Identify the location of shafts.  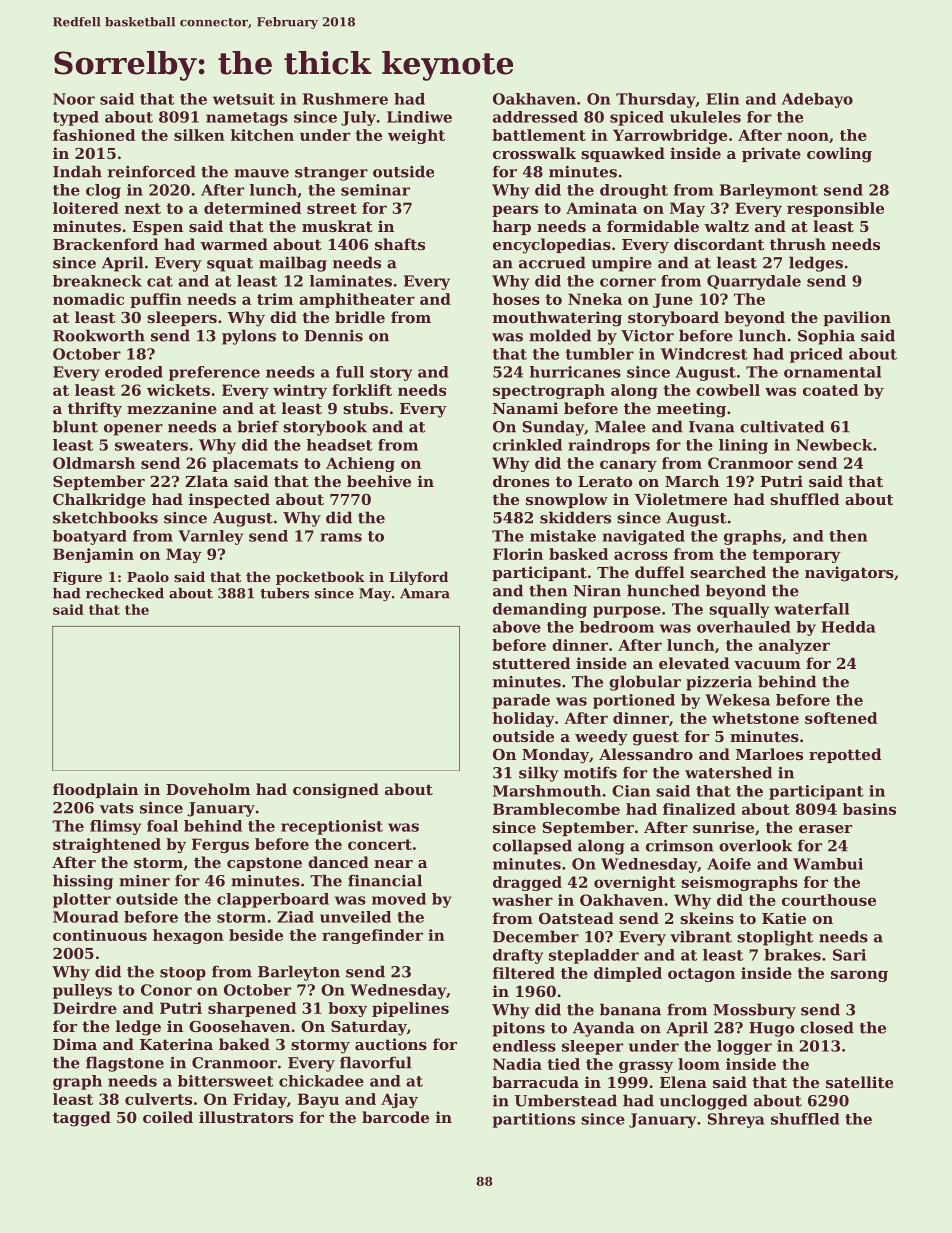
(400, 244).
